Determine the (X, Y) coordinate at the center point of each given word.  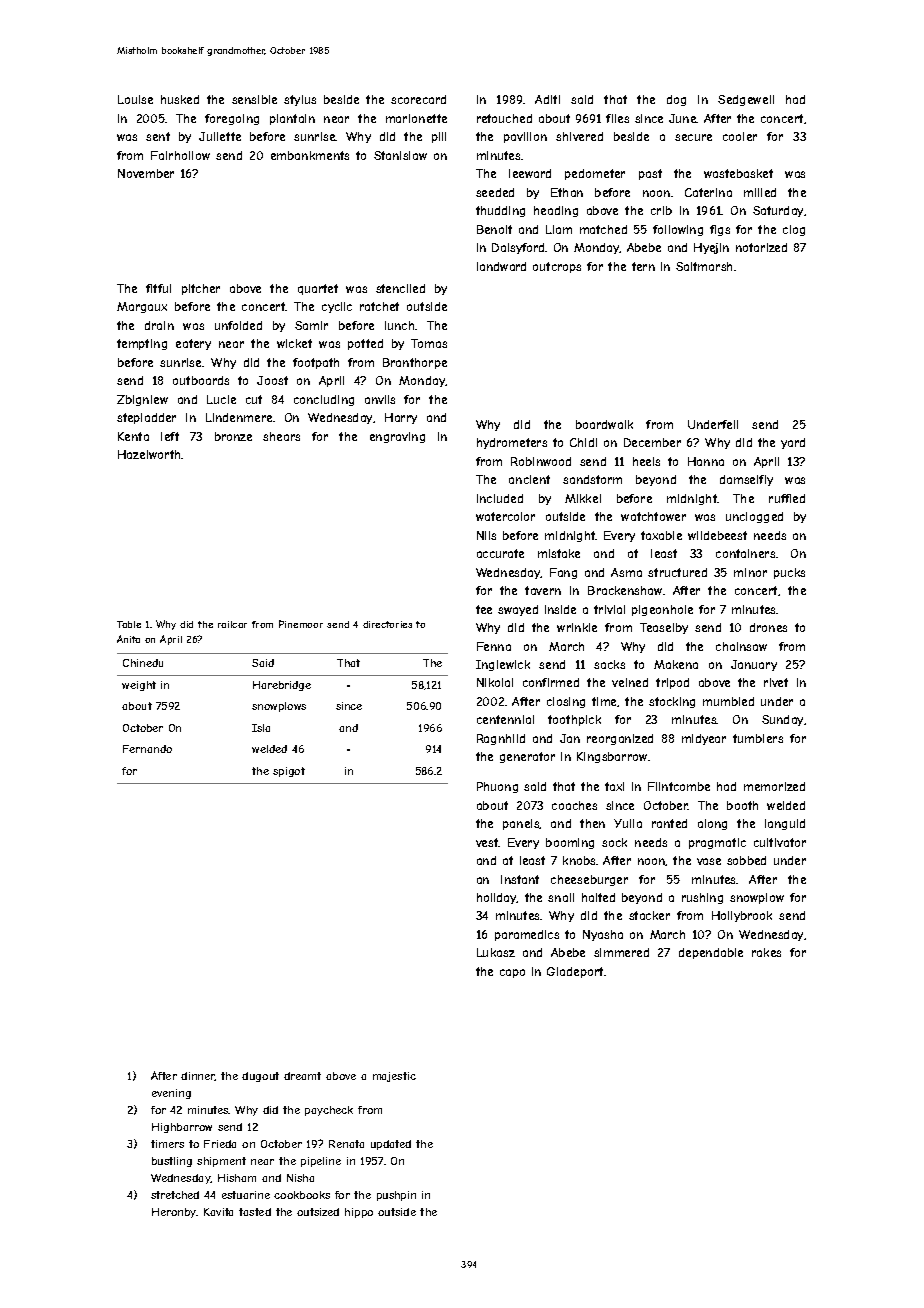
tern (643, 266)
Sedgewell (746, 100)
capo (512, 973)
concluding (324, 400)
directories (387, 624)
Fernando (147, 749)
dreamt (302, 1076)
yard (793, 443)
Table (129, 624)
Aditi (547, 99)
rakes (766, 952)
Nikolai (495, 682)
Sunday (782, 720)
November (146, 173)
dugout (260, 1077)
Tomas (429, 343)
